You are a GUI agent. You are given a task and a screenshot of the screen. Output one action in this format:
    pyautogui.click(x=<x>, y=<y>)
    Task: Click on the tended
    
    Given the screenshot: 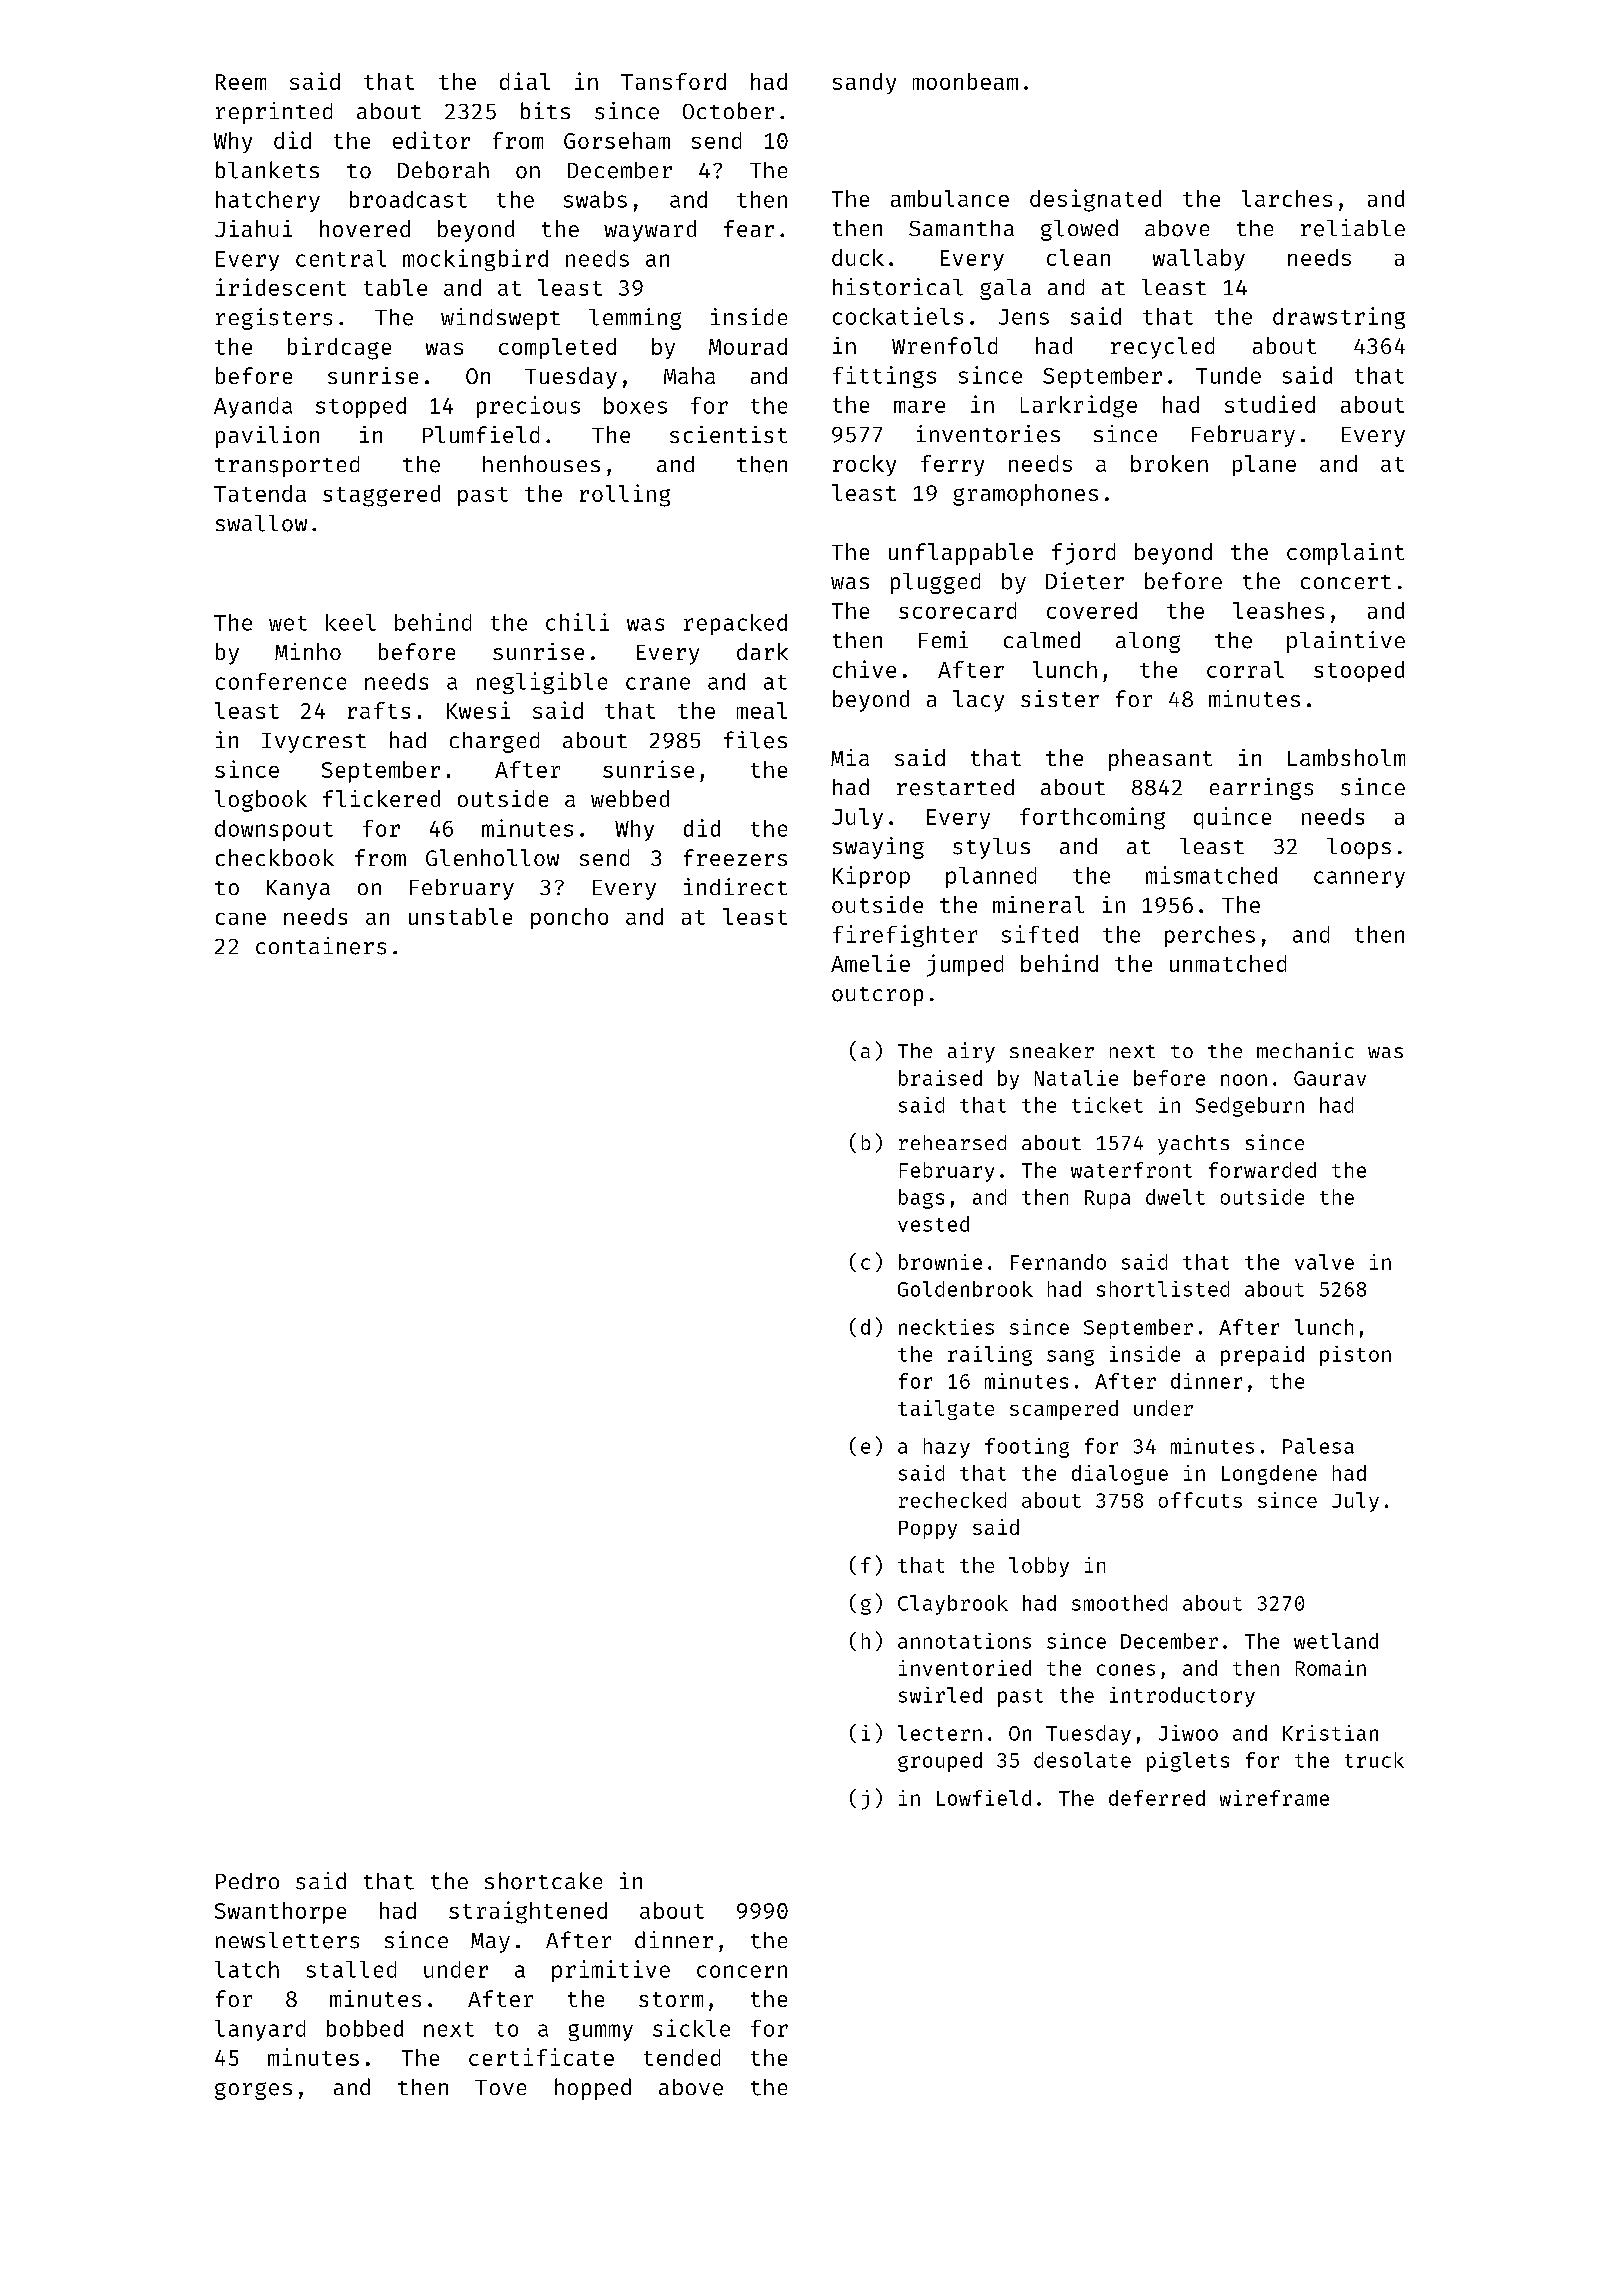 What is the action you would take?
    pyautogui.click(x=682, y=2057)
